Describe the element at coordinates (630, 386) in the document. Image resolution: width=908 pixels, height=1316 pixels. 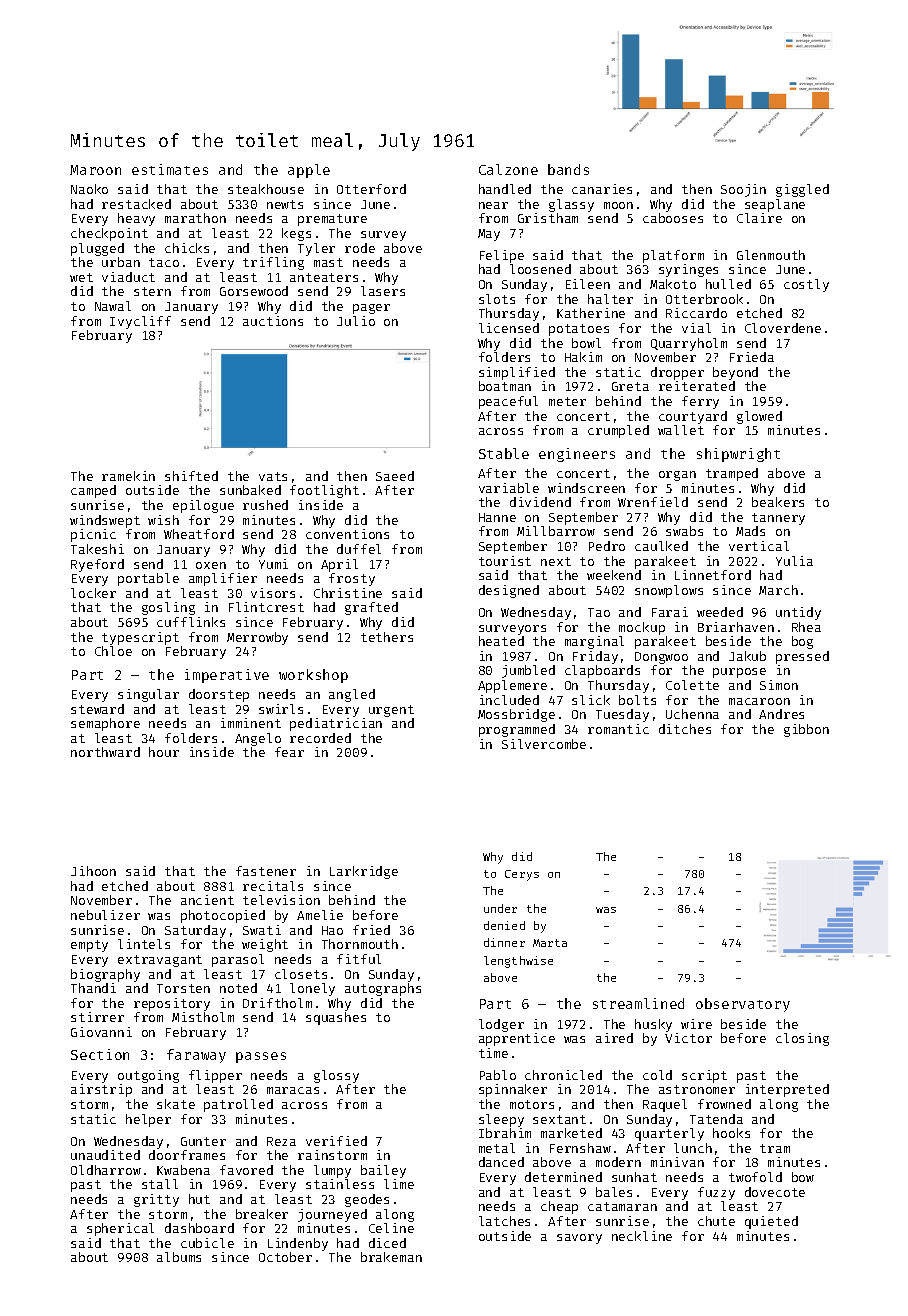
I see `Greta` at that location.
